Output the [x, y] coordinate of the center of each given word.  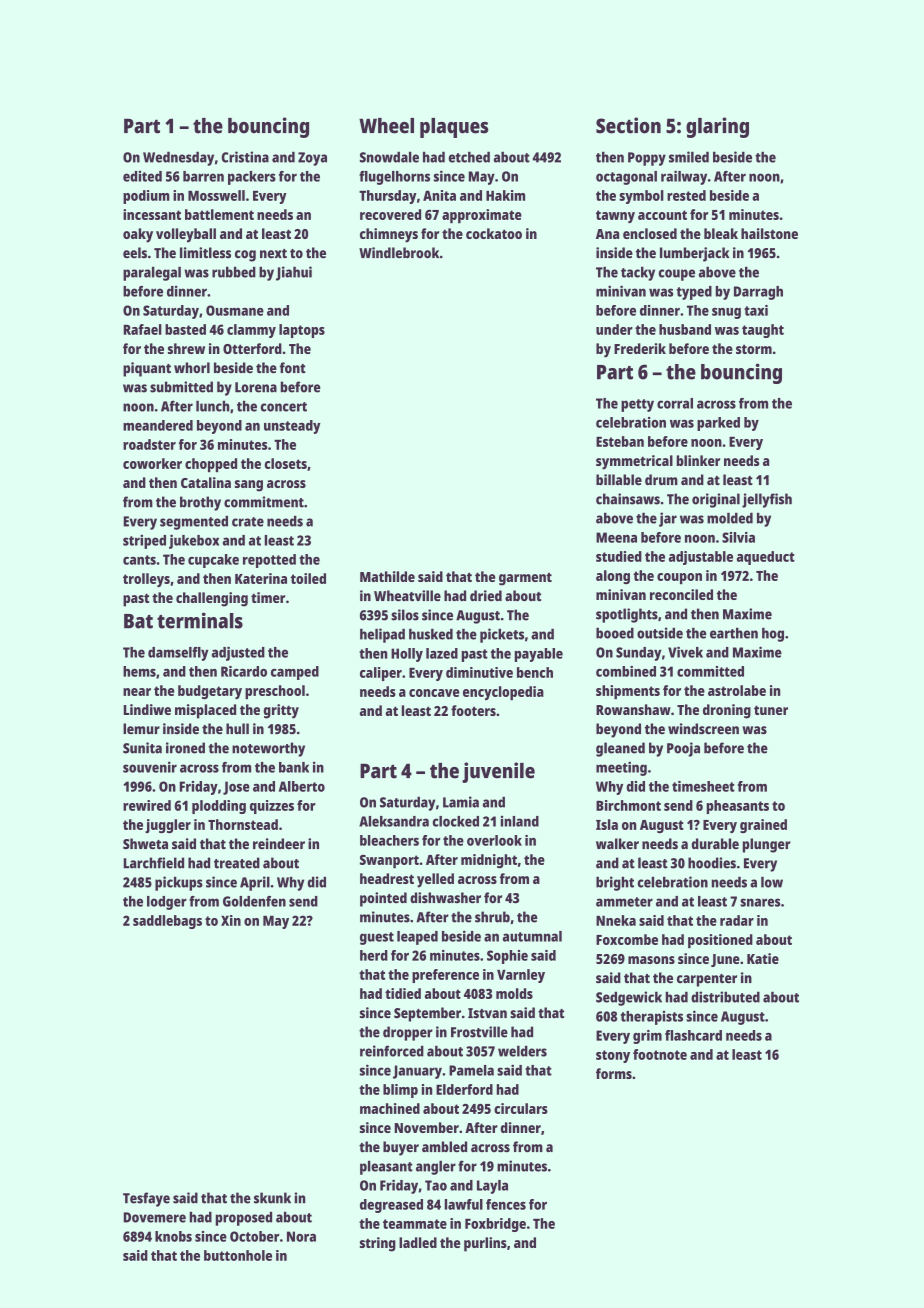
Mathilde [387, 576]
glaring [717, 127]
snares [760, 902]
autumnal [532, 936]
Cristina [245, 157]
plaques [454, 128]
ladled [418, 1242]
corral [675, 403]
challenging [212, 599]
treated [237, 863]
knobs [173, 1236]
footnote [660, 1054]
